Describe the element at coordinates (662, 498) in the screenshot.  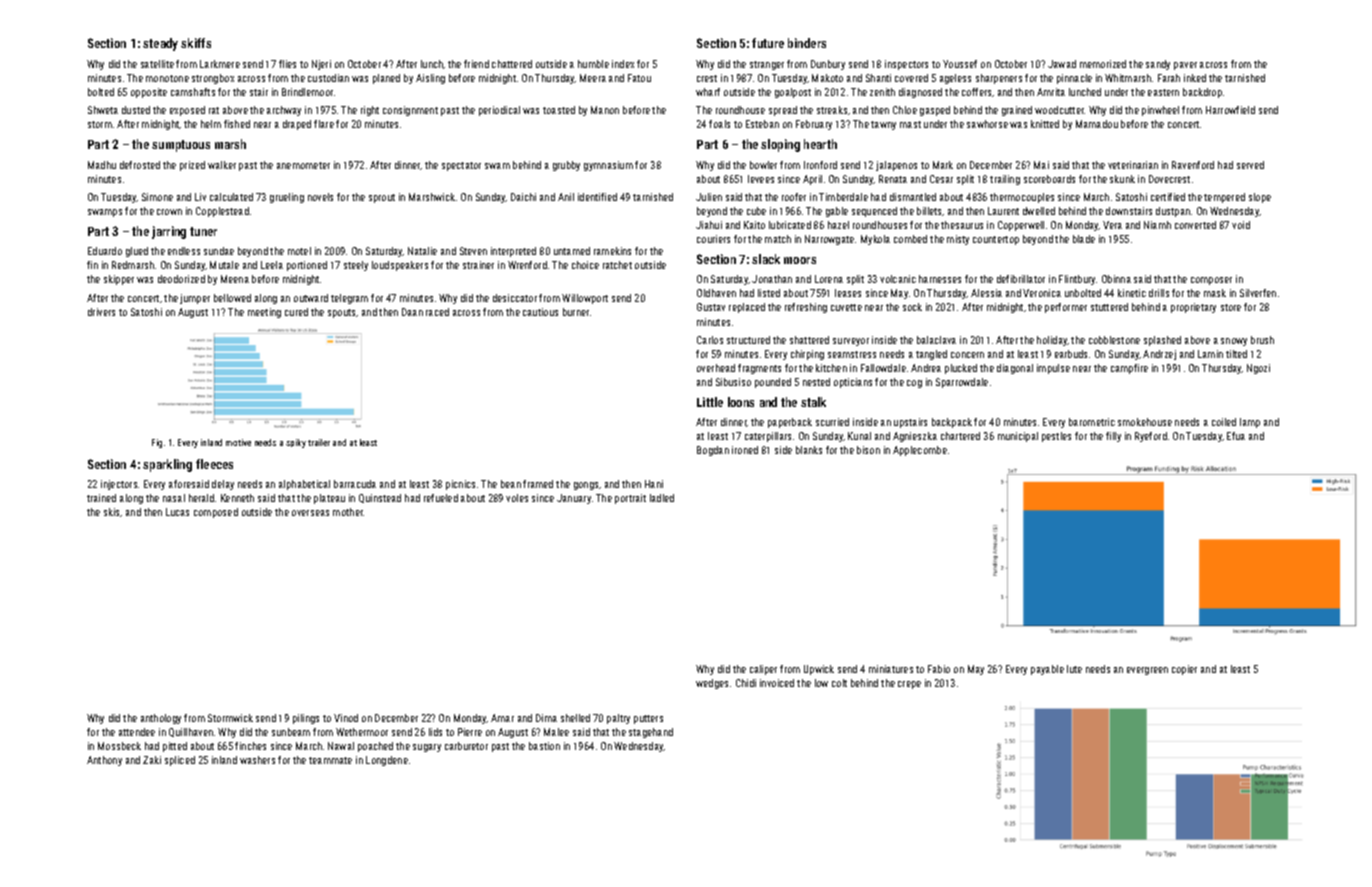
I see `ladled` at that location.
